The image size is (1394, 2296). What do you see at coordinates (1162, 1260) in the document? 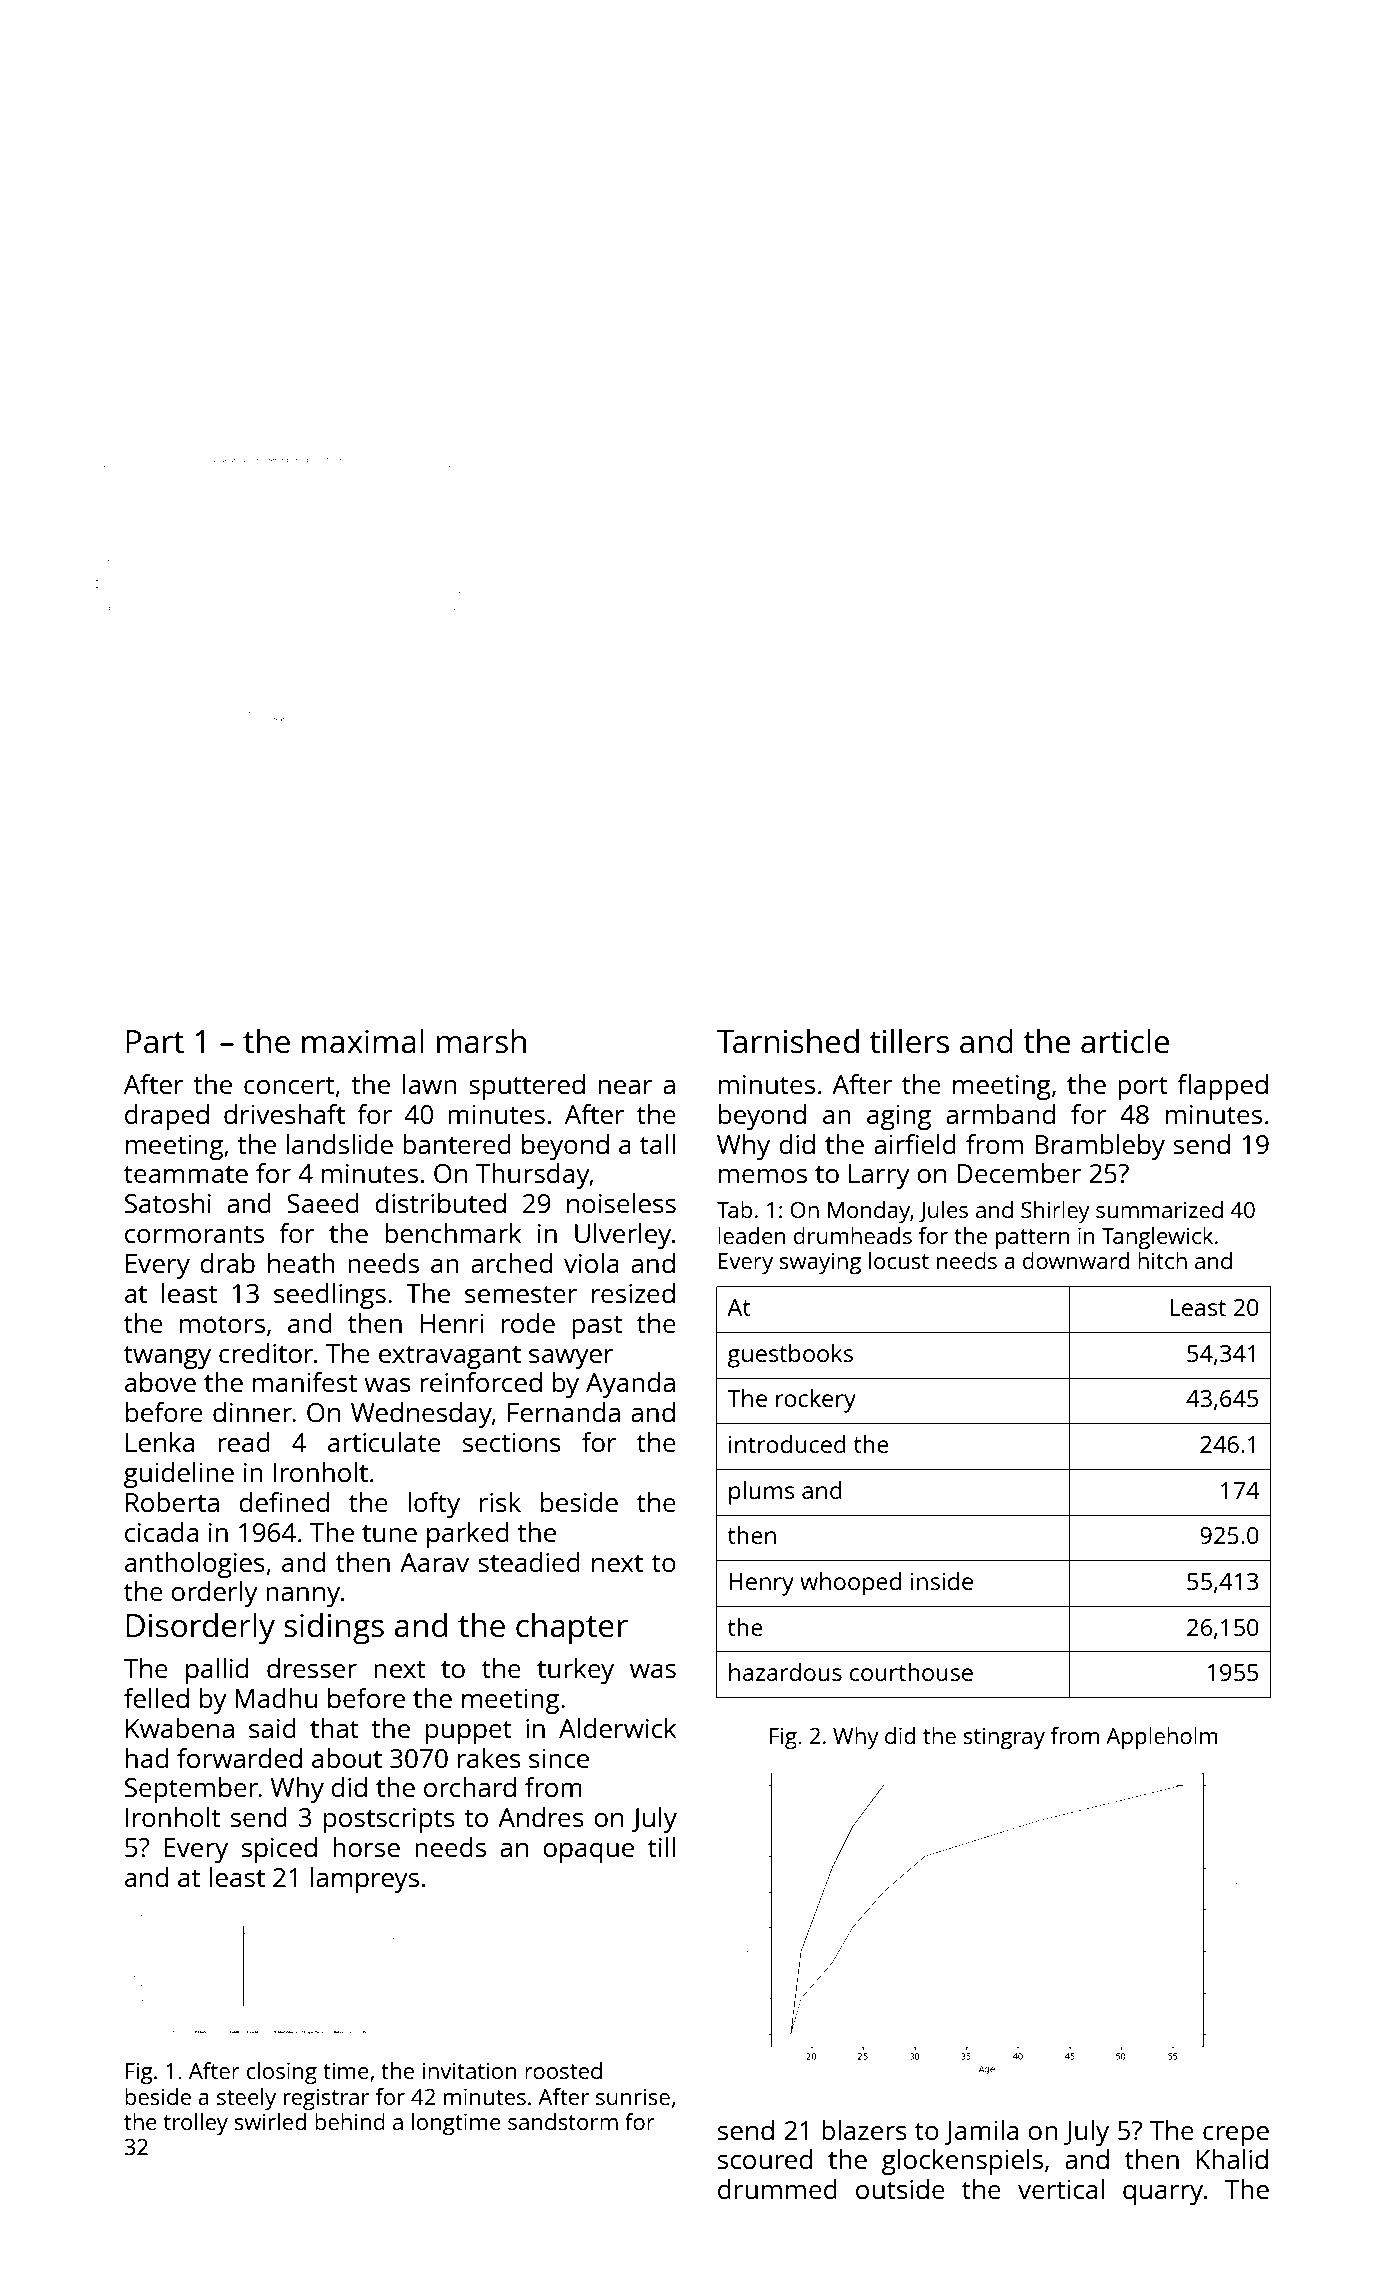
I see `hitch` at bounding box center [1162, 1260].
